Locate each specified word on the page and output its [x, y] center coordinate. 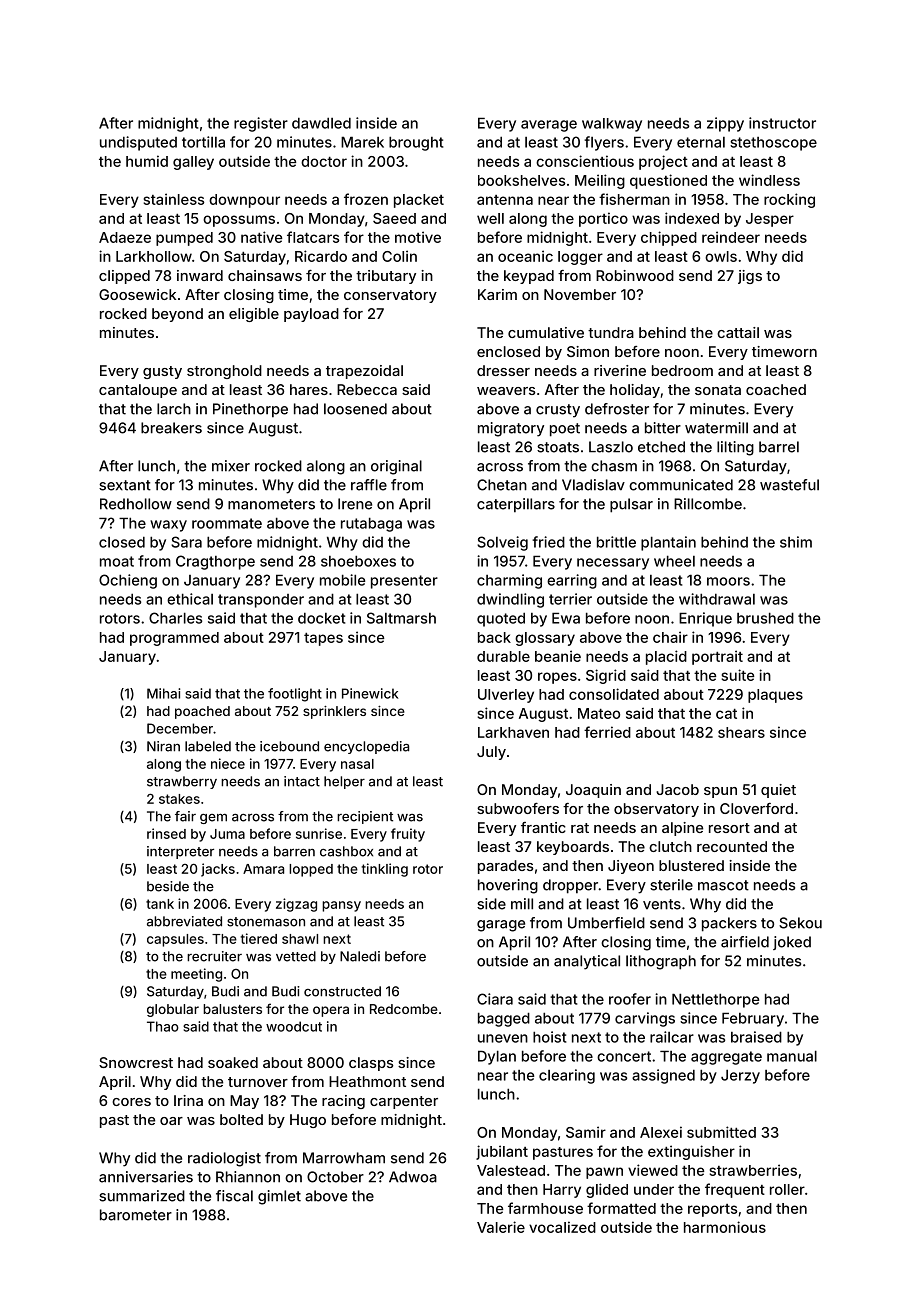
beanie [558, 656]
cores [131, 1102]
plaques [775, 696]
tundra [611, 332]
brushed [765, 618]
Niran [163, 746]
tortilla [203, 142]
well [490, 218]
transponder [261, 601]
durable [503, 656]
